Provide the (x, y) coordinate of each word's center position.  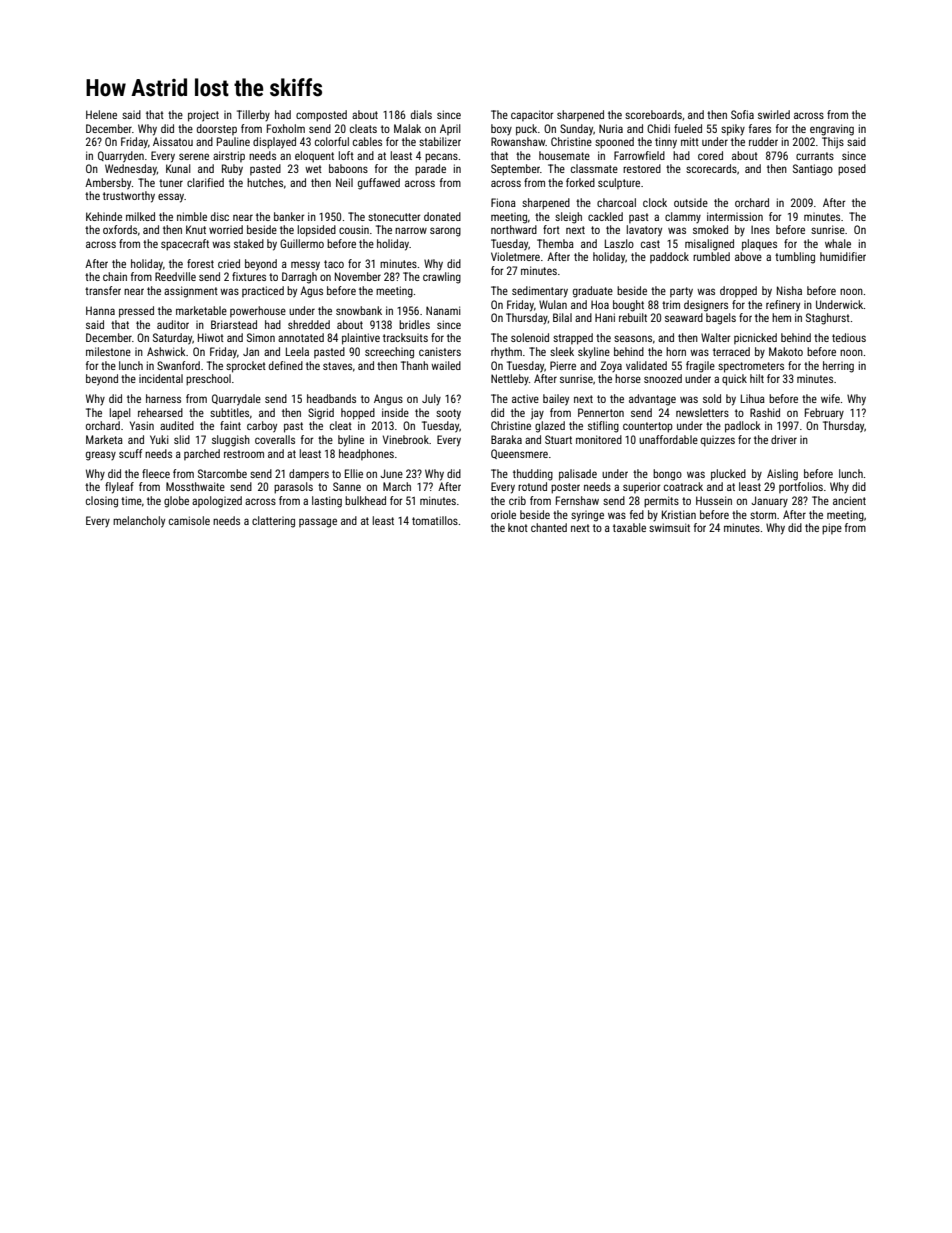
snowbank (359, 310)
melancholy (139, 522)
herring (838, 367)
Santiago (813, 170)
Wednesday (131, 170)
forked (580, 182)
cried (229, 263)
